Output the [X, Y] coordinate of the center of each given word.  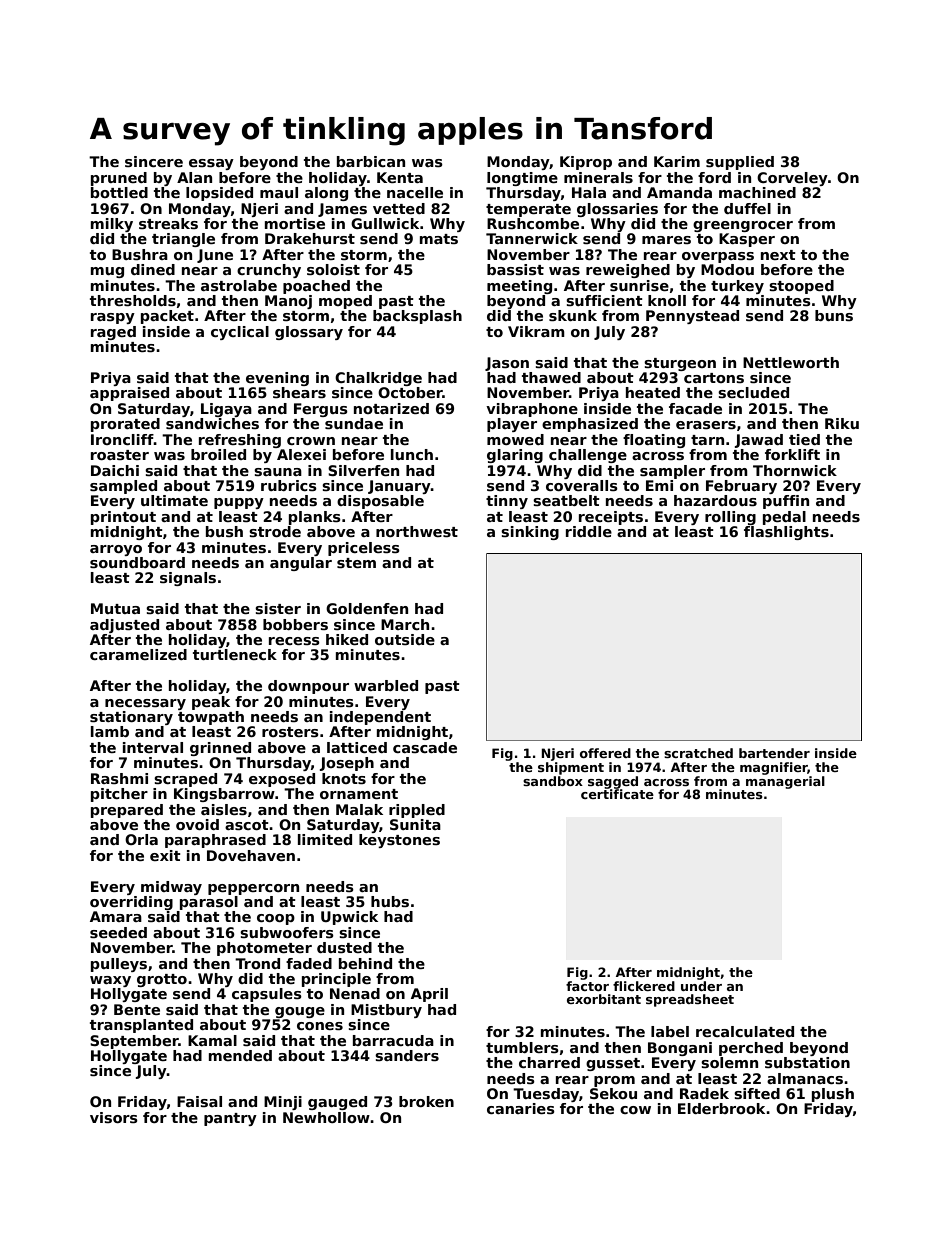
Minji [283, 1103]
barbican [371, 161]
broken [426, 1101]
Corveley [792, 179]
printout [123, 518]
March [405, 624]
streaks [168, 223]
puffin [786, 502]
